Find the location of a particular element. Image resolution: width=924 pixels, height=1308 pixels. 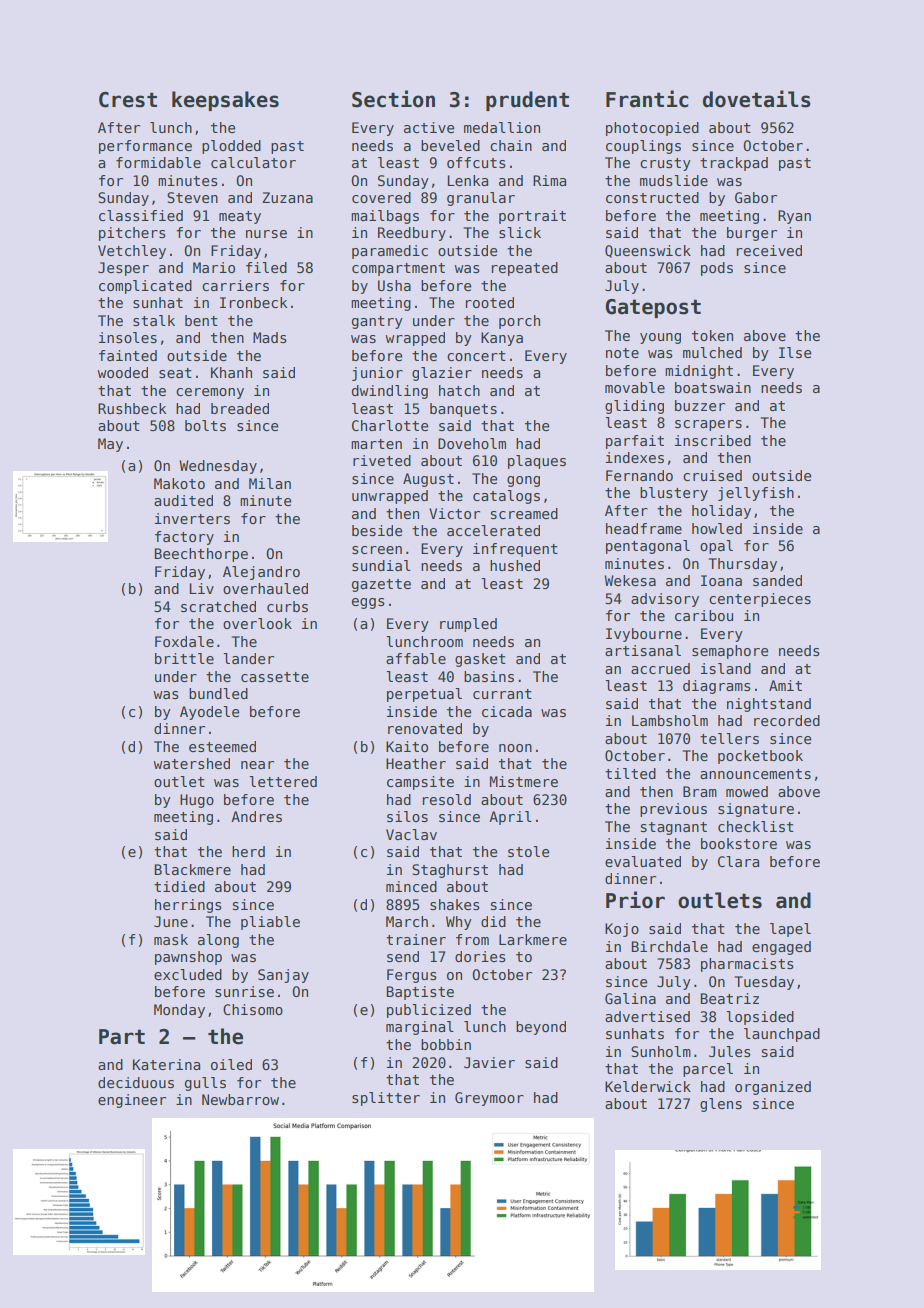

Ivybourne is located at coordinates (644, 635).
